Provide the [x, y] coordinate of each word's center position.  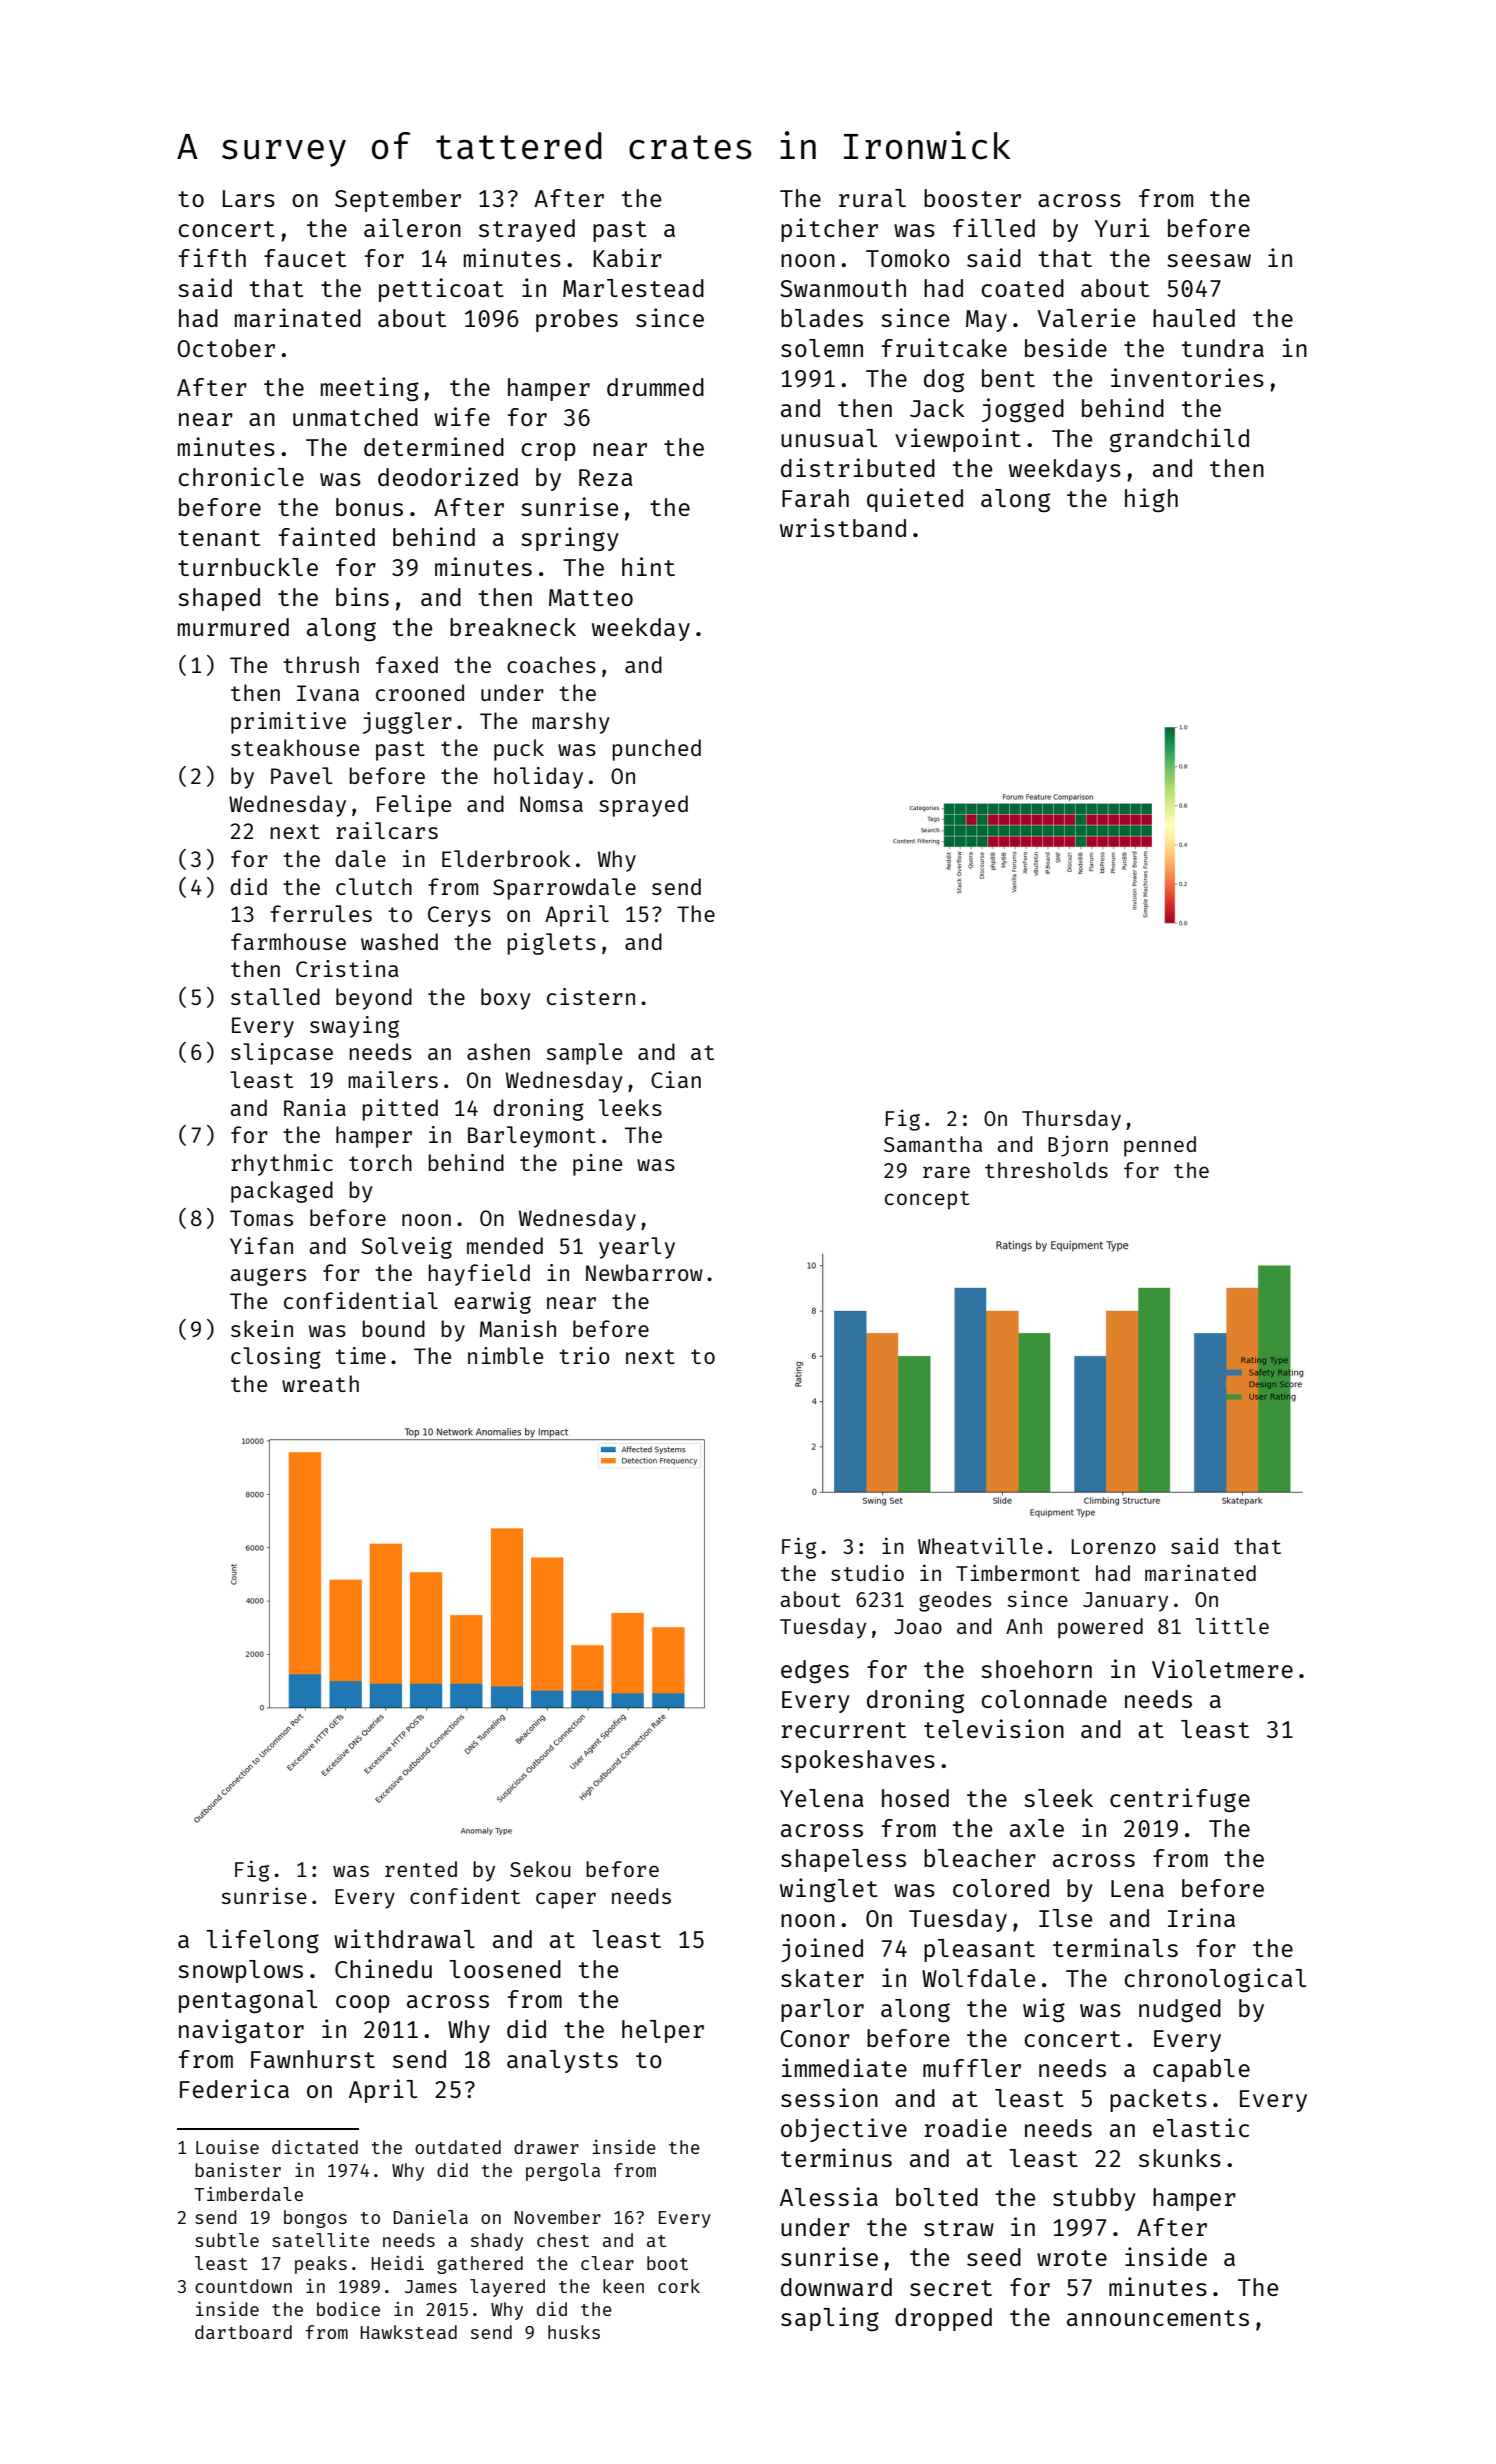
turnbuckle [248, 567]
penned [1160, 1146]
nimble [505, 1355]
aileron [412, 227]
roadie [965, 2127]
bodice [348, 2309]
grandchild [1179, 440]
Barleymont [532, 1137]
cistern [591, 996]
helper [663, 2031]
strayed [527, 230]
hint [648, 566]
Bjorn [1078, 1146]
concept [927, 1200]
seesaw [1209, 260]
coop [363, 2004]
